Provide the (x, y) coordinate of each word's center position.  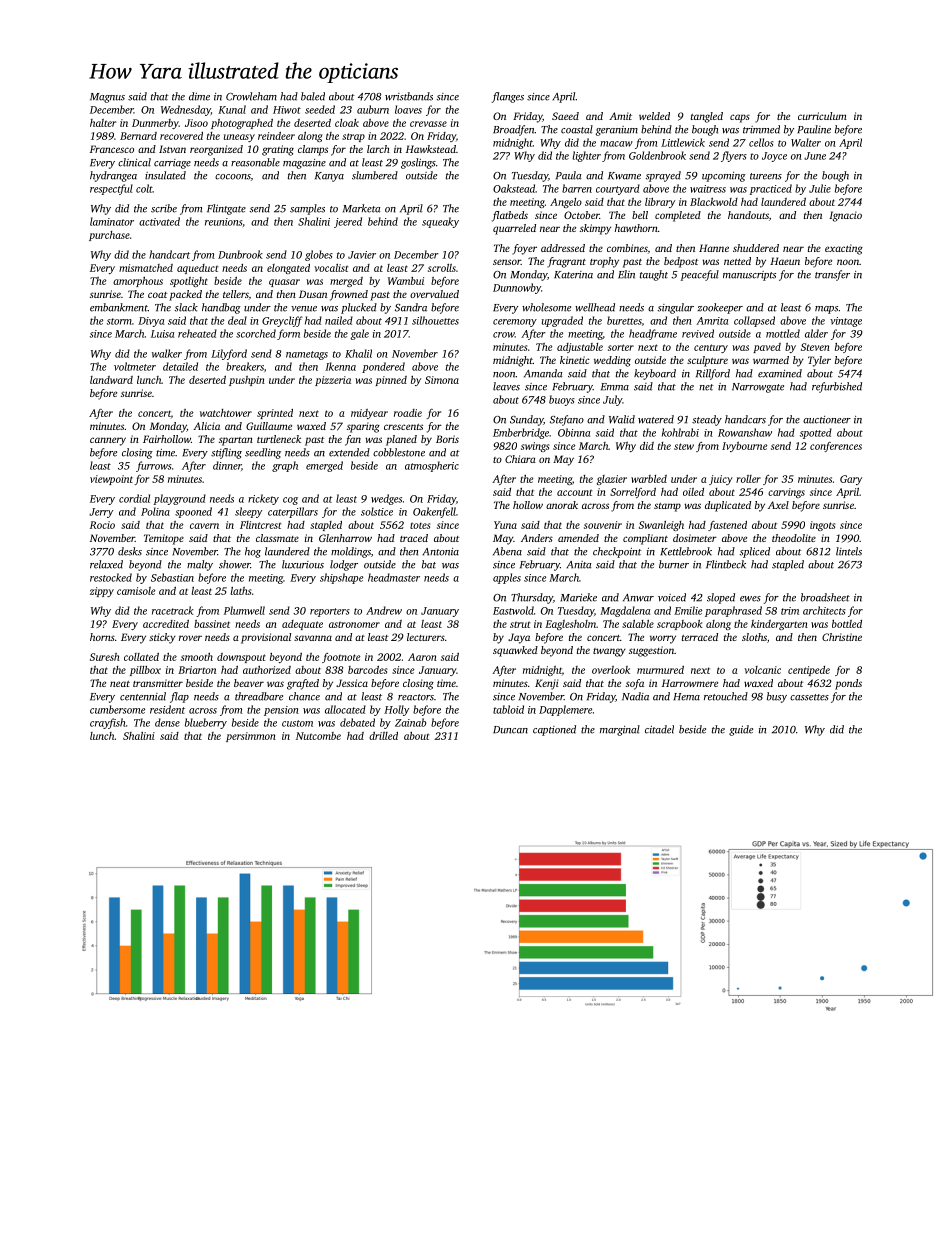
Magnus (107, 98)
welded (654, 116)
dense (167, 722)
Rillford (713, 374)
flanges (508, 97)
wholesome (546, 307)
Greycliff (282, 321)
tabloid (508, 709)
